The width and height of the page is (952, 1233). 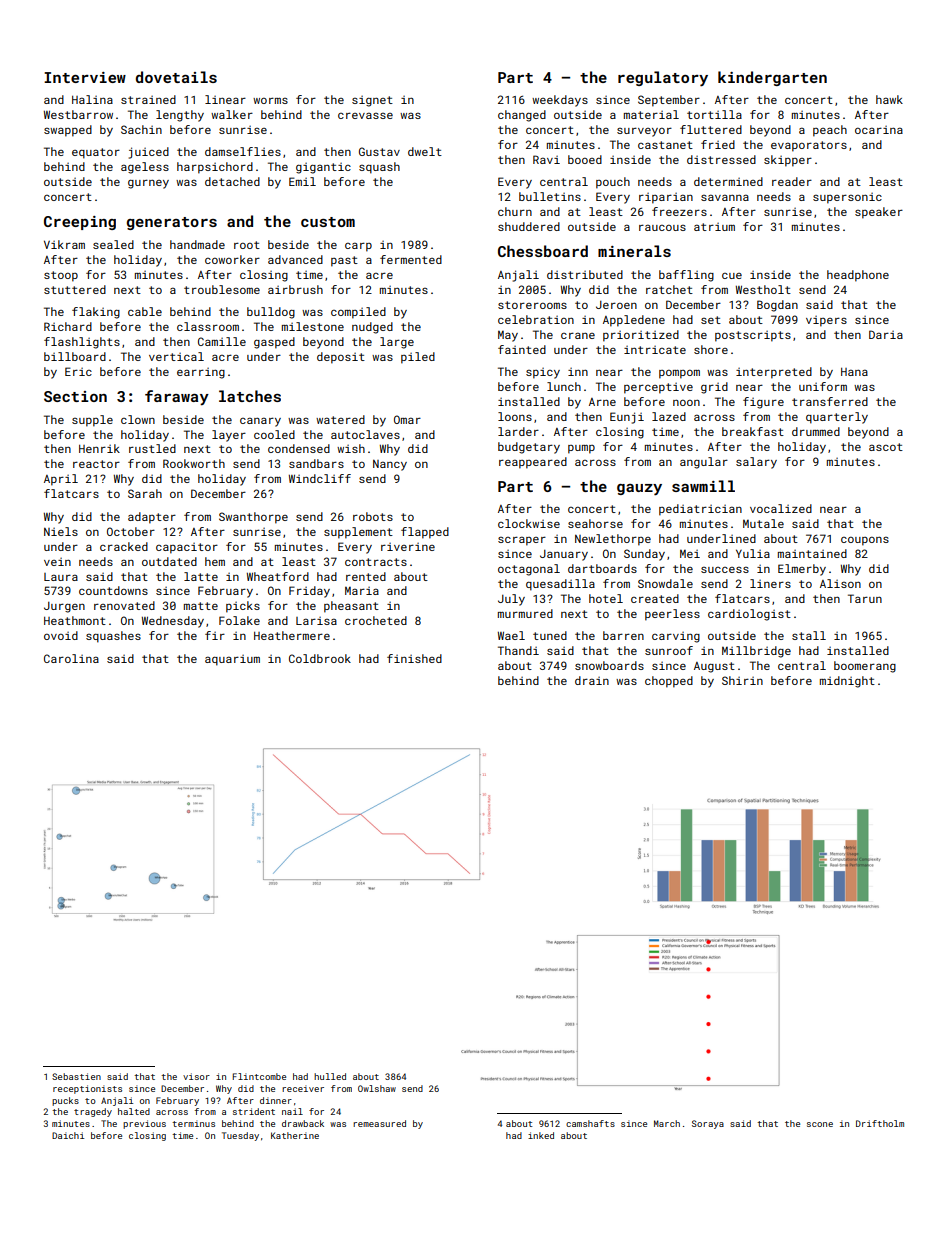 What do you see at coordinates (196, 1076) in the page?
I see `visor` at bounding box center [196, 1076].
